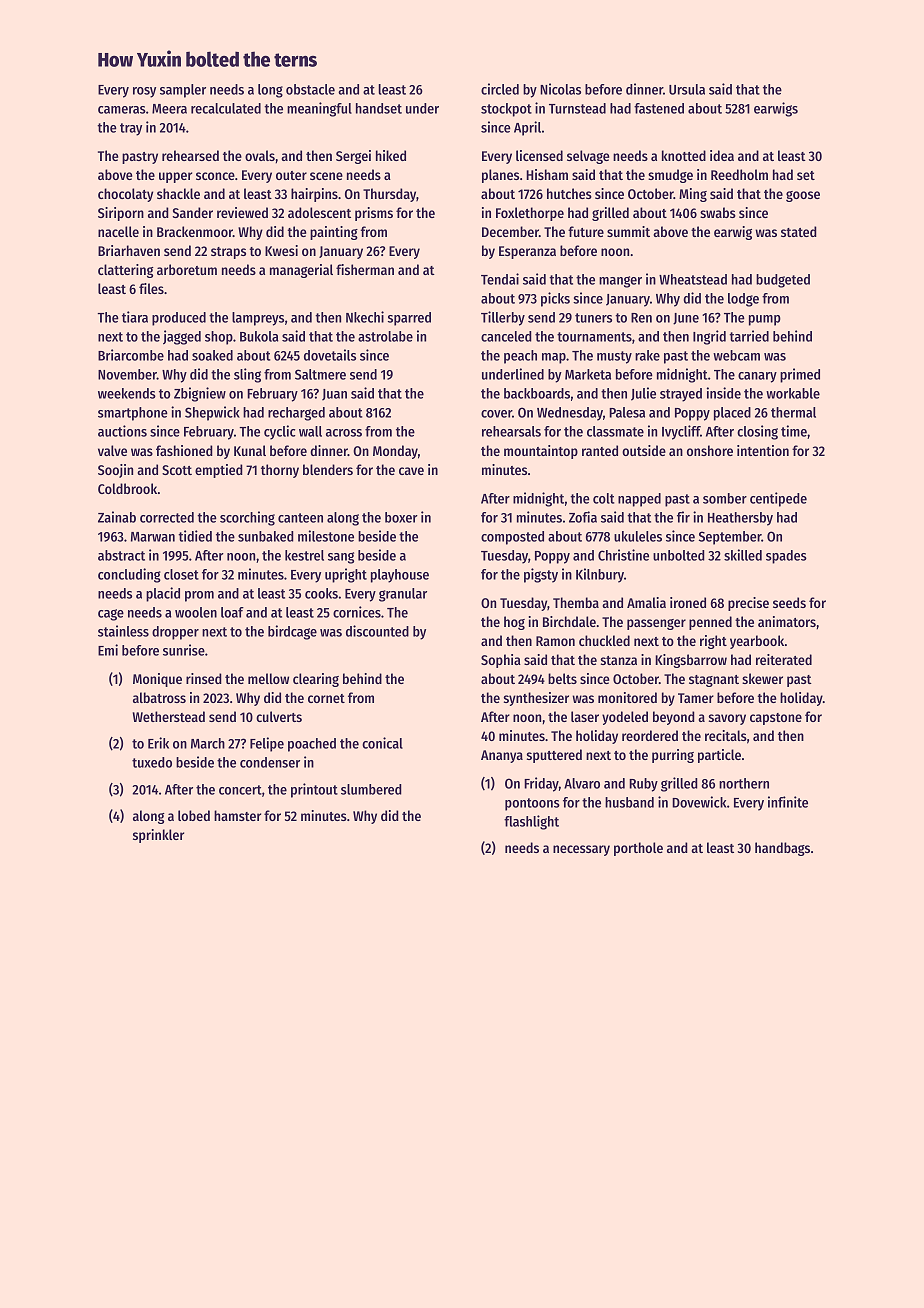  What do you see at coordinates (687, 89) in the screenshot?
I see `Ursula` at bounding box center [687, 89].
